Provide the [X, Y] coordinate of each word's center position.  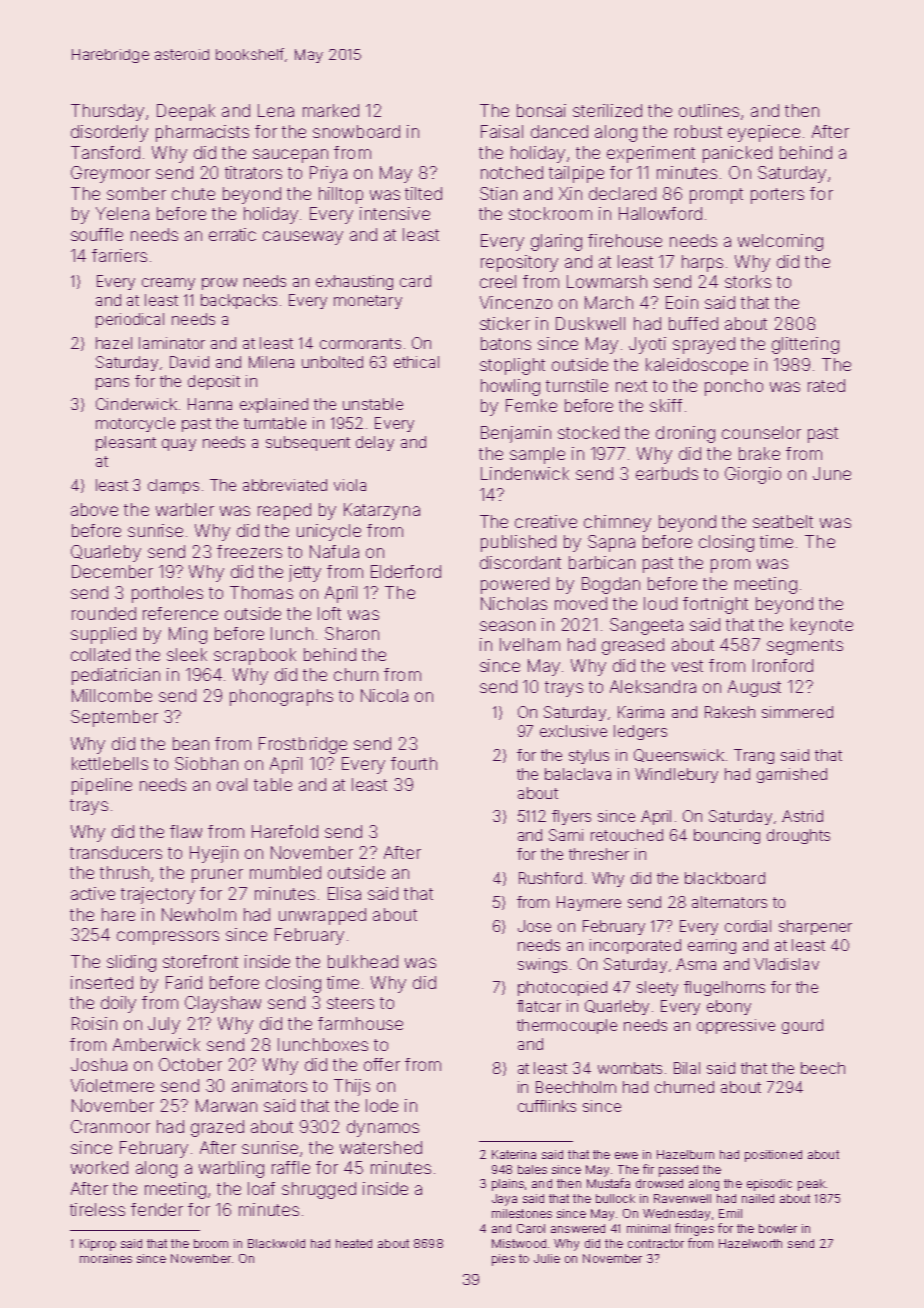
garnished [792, 775]
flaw [186, 831]
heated [354, 1243]
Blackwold [276, 1243]
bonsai [541, 110]
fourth [414, 763]
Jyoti [647, 345]
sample [537, 455]
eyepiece [764, 133]
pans [112, 384]
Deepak [186, 112]
